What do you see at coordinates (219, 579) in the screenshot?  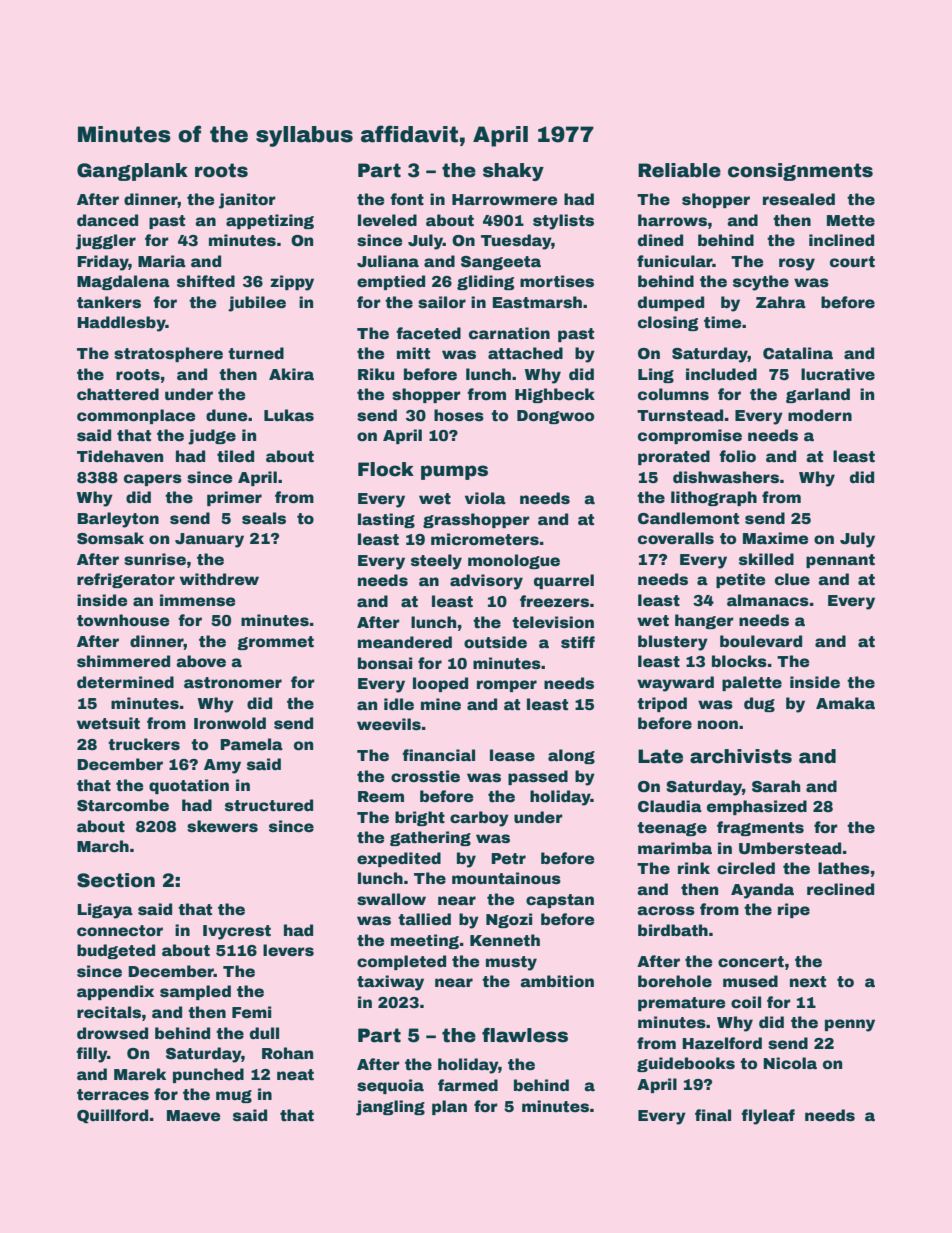 I see `withdrew` at bounding box center [219, 579].
